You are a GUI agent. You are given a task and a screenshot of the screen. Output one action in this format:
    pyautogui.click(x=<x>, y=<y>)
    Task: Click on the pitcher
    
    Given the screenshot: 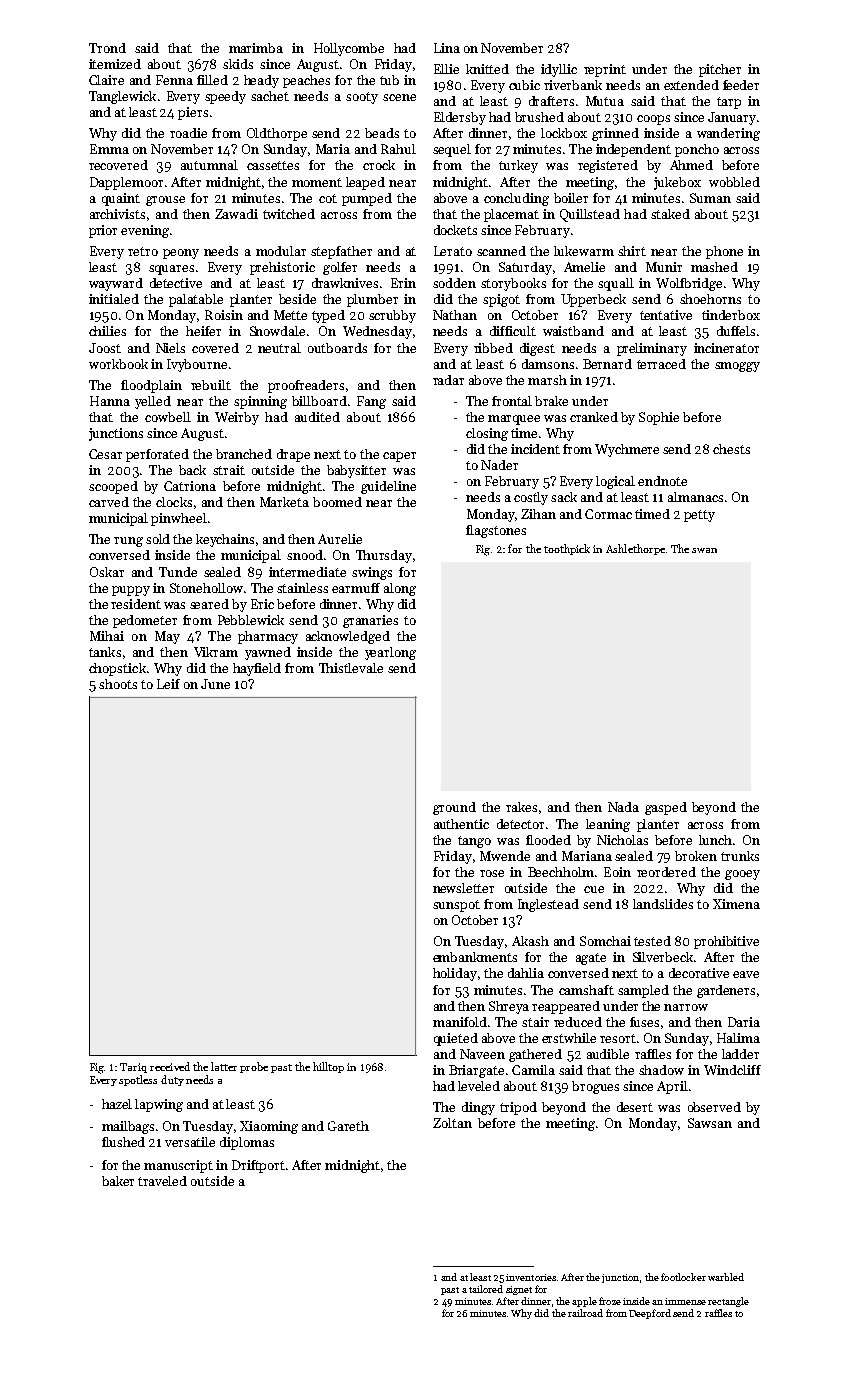 What is the action you would take?
    pyautogui.click(x=720, y=70)
